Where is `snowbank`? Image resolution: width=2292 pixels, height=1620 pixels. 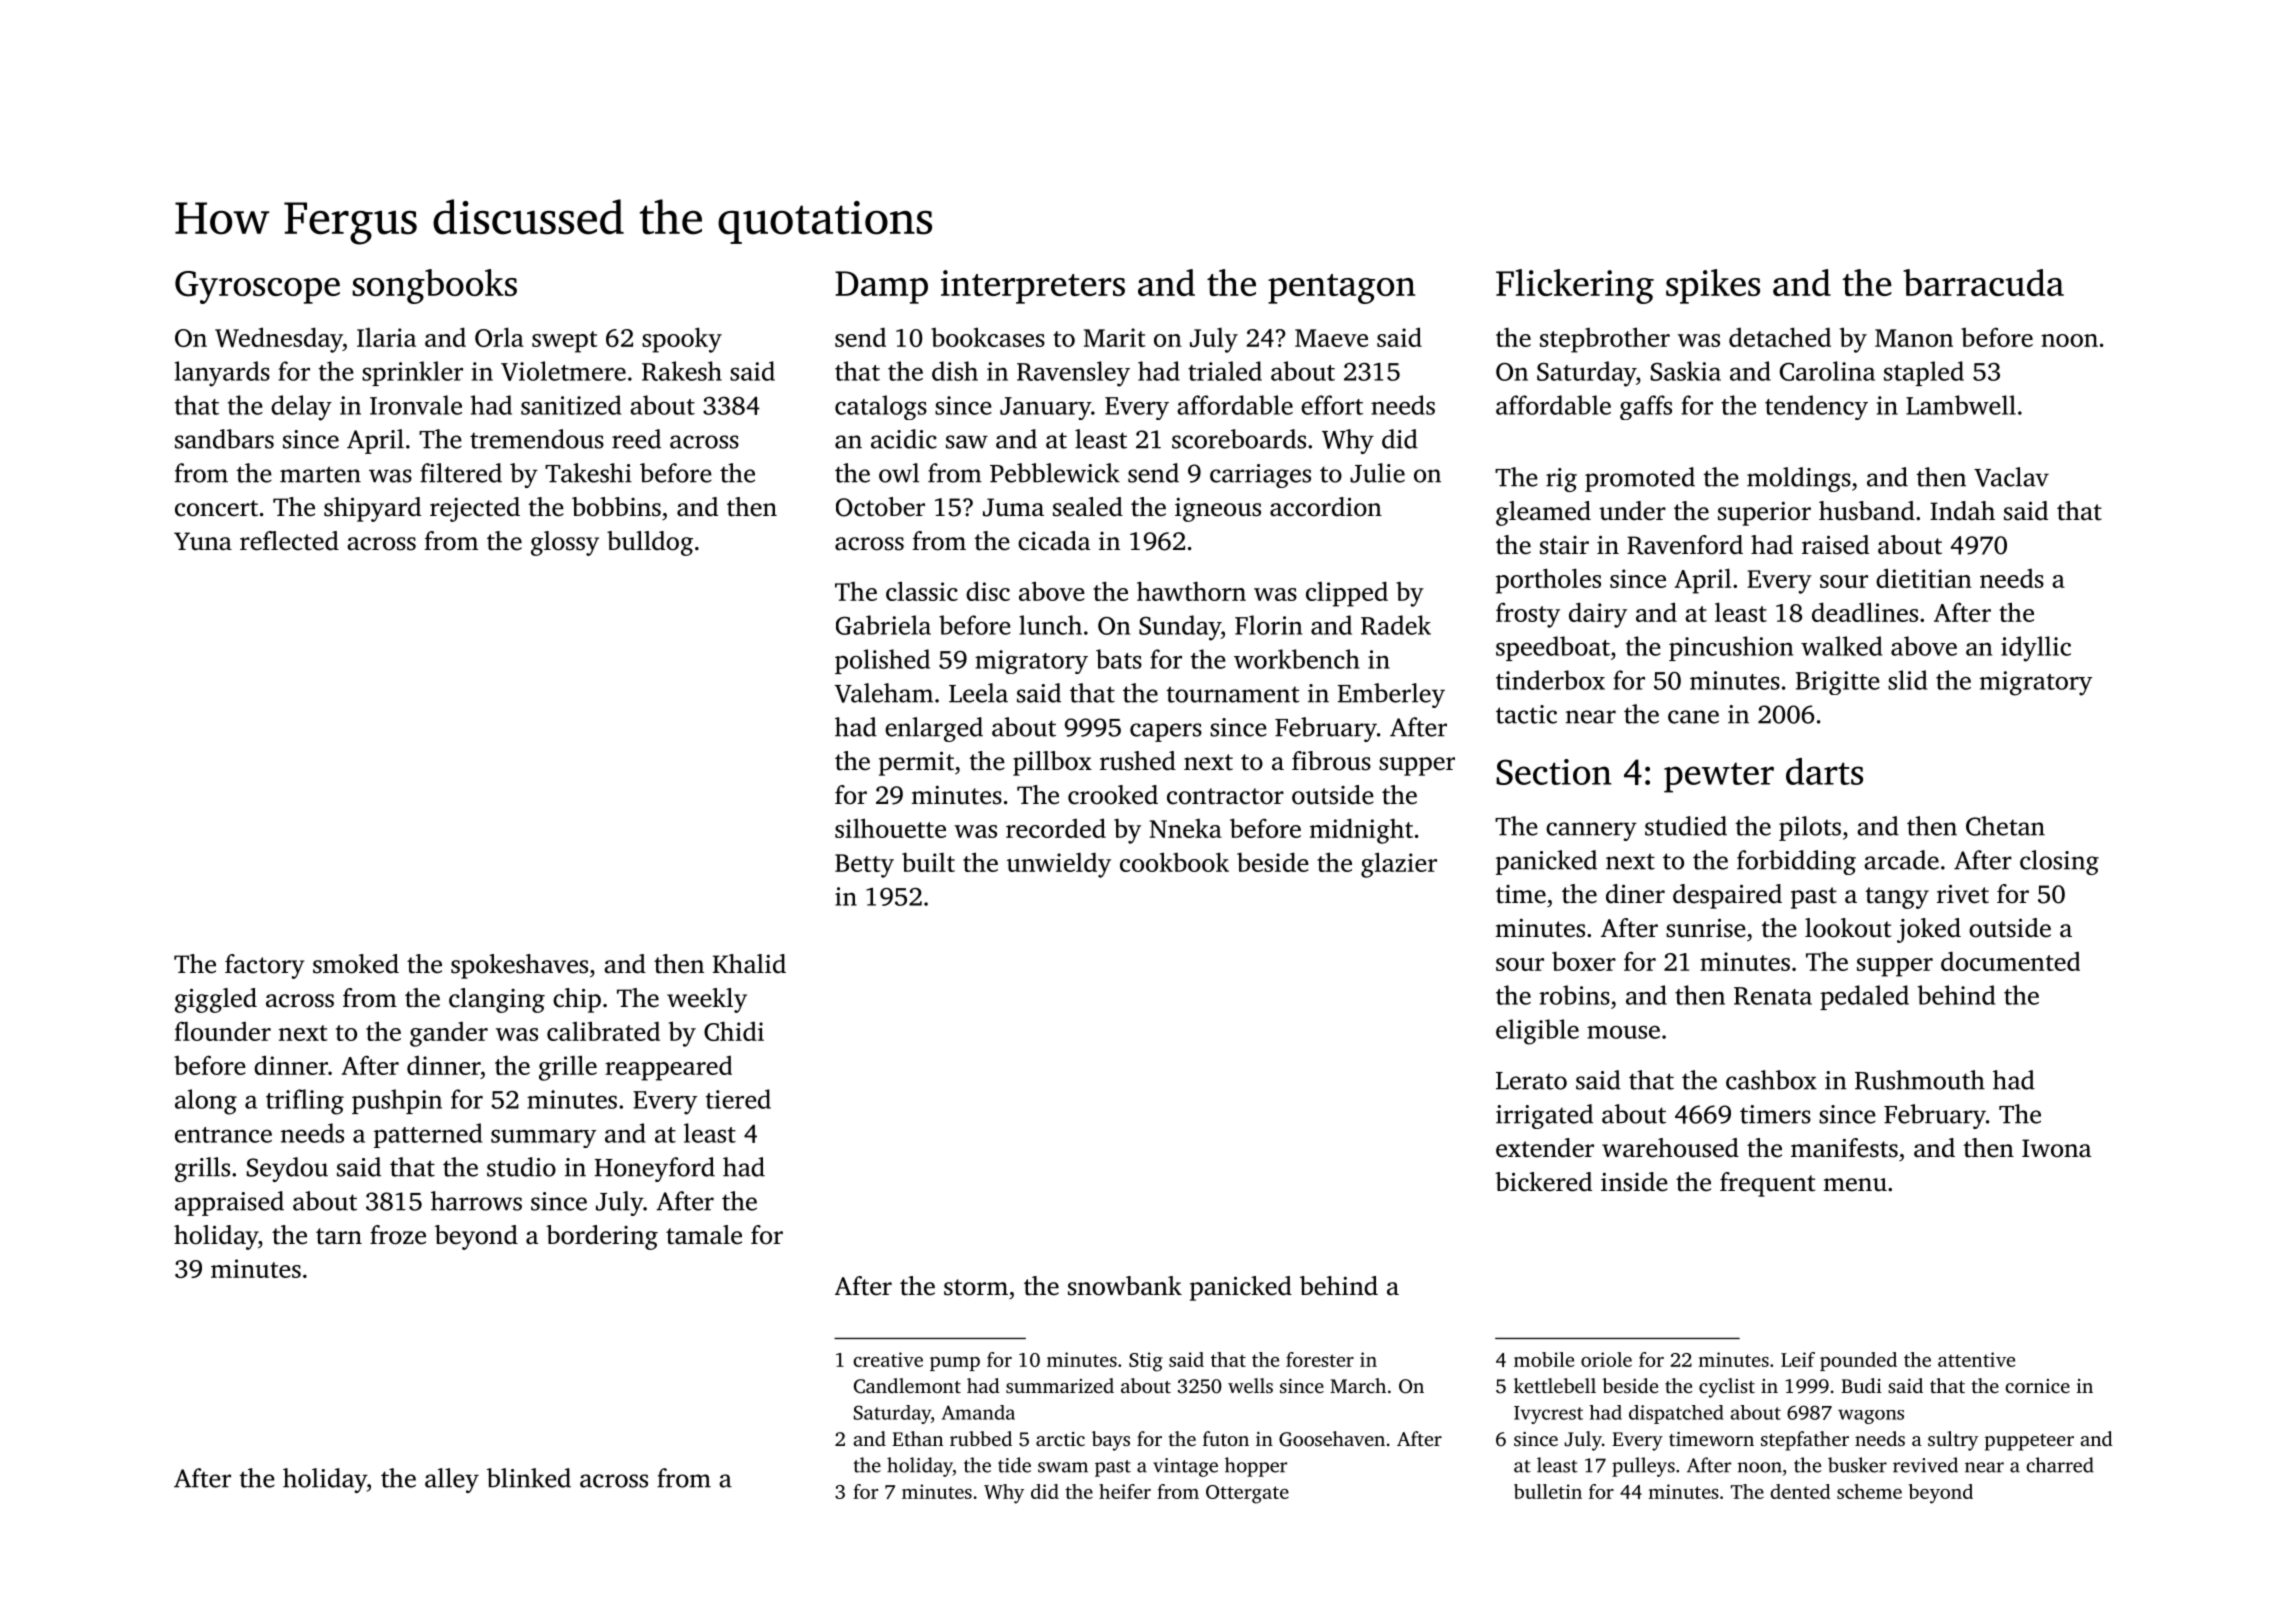 snowbank is located at coordinates (1125, 1286).
